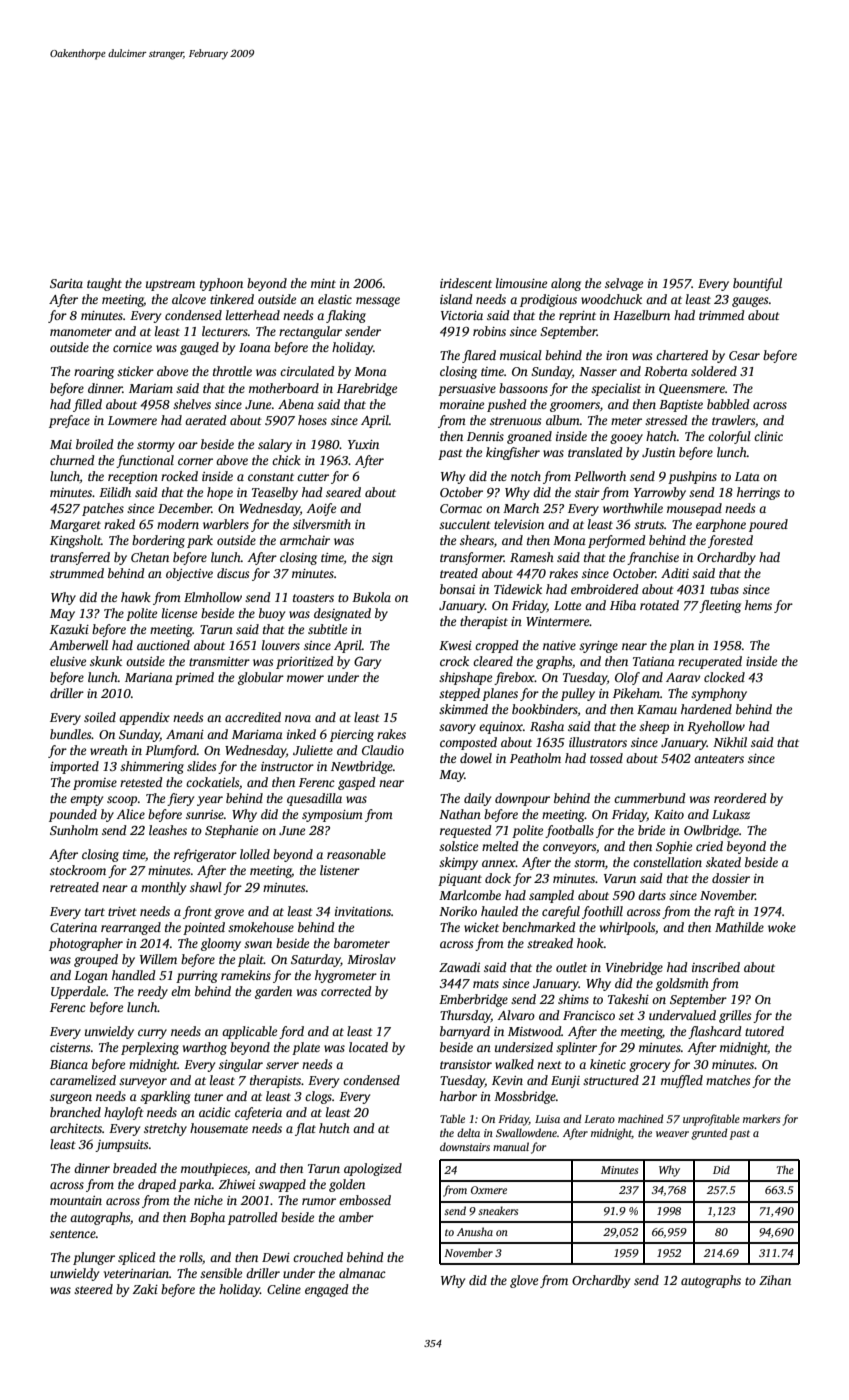  What do you see at coordinates (73, 1234) in the document?
I see `sentence` at bounding box center [73, 1234].
